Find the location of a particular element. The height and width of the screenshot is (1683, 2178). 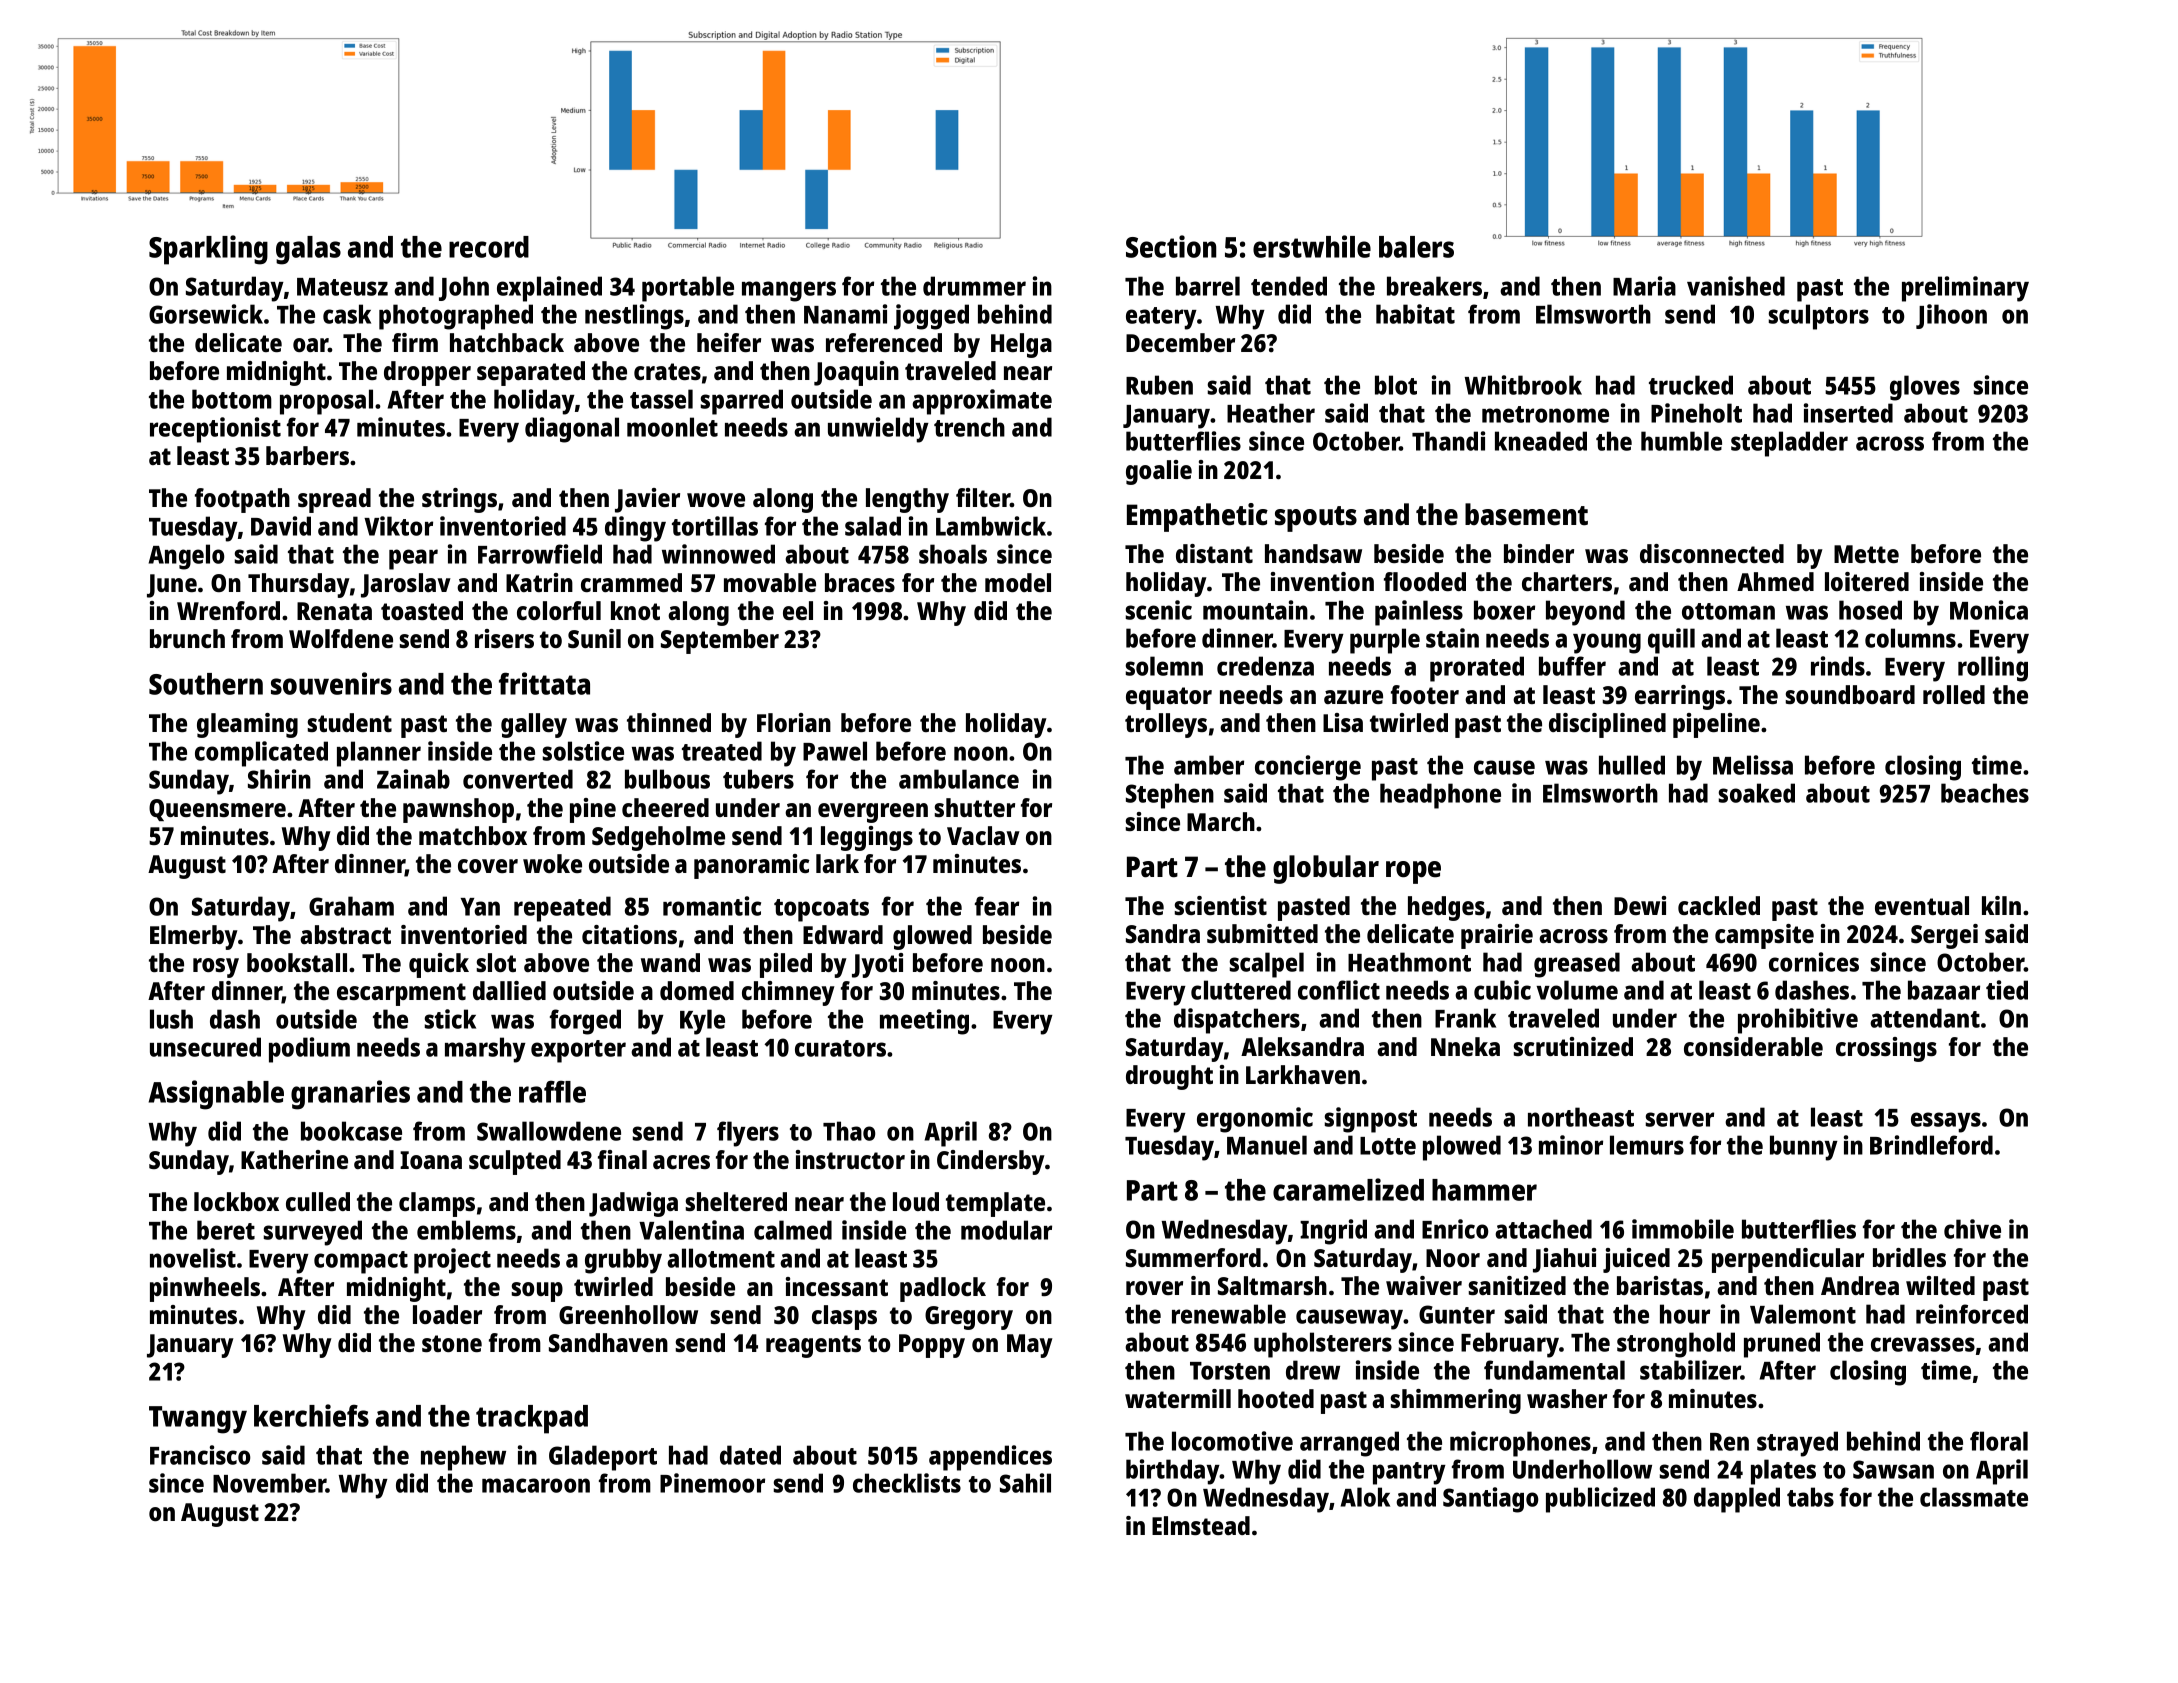

balers is located at coordinates (1416, 247).
